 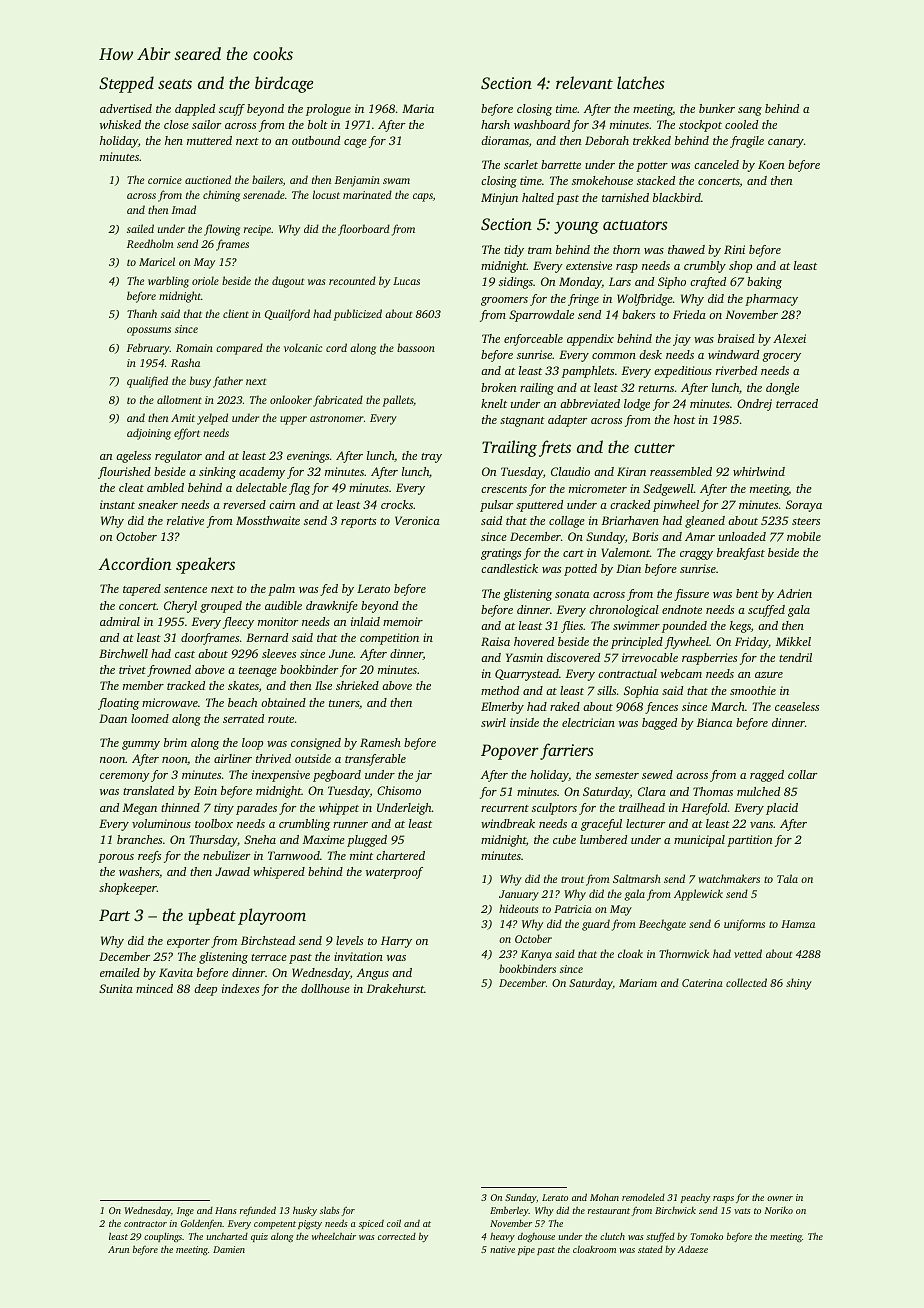 What do you see at coordinates (759, 471) in the document?
I see `whirlwind` at bounding box center [759, 471].
